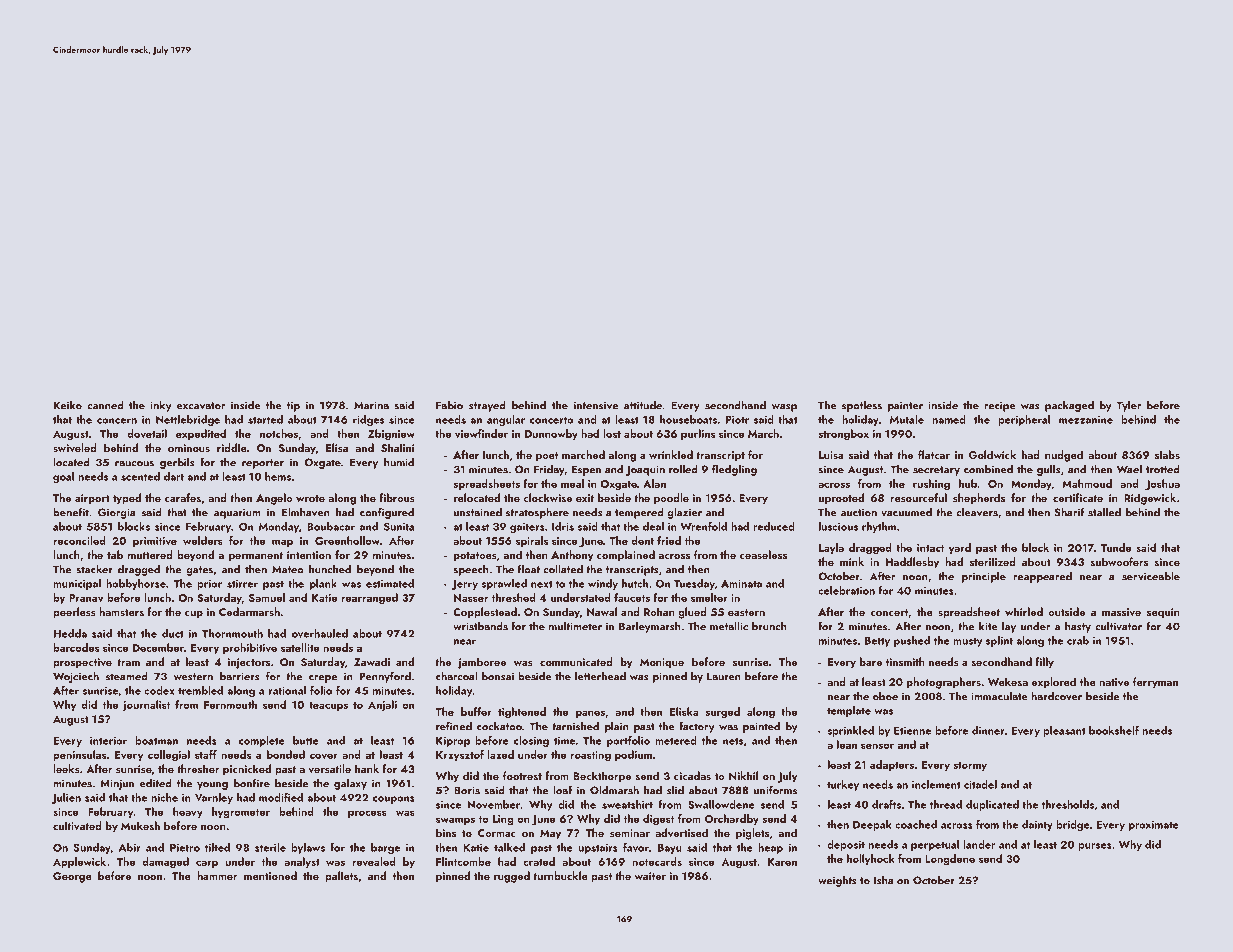 The height and width of the screenshot is (952, 1233). Describe the element at coordinates (1118, 626) in the screenshot. I see `cultivator` at that location.
